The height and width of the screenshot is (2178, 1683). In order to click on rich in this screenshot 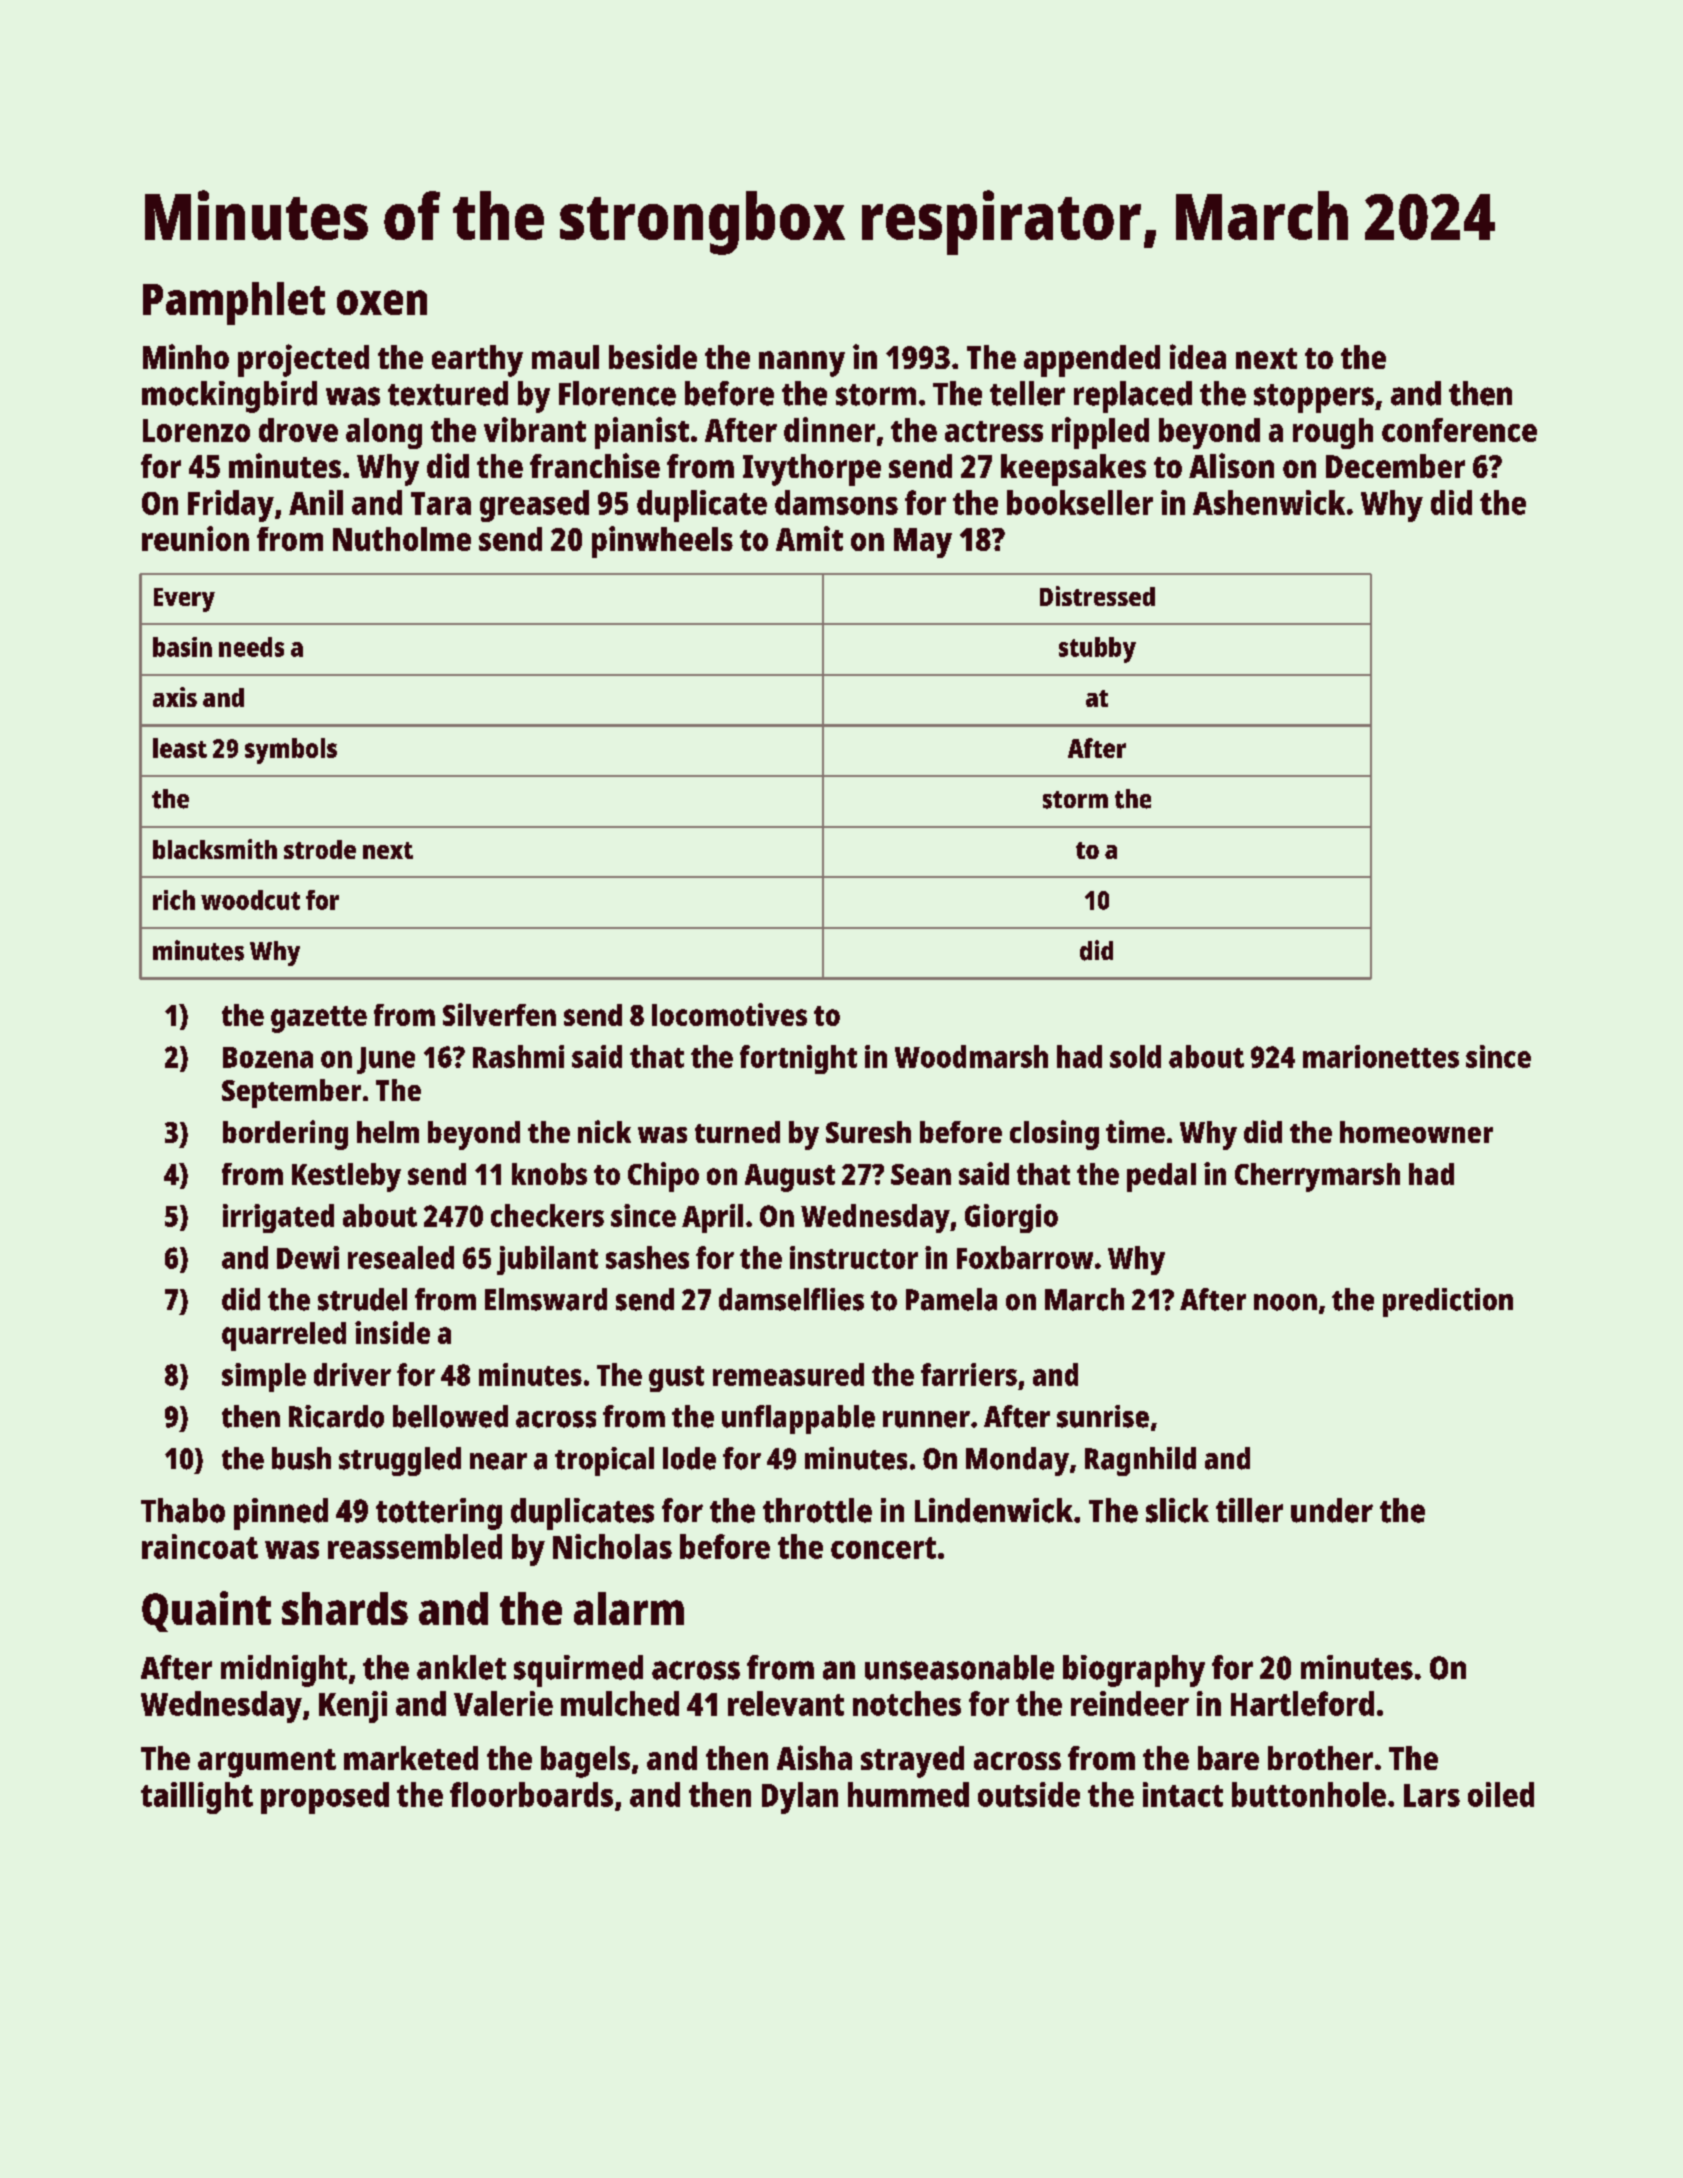, I will do `click(174, 900)`.
